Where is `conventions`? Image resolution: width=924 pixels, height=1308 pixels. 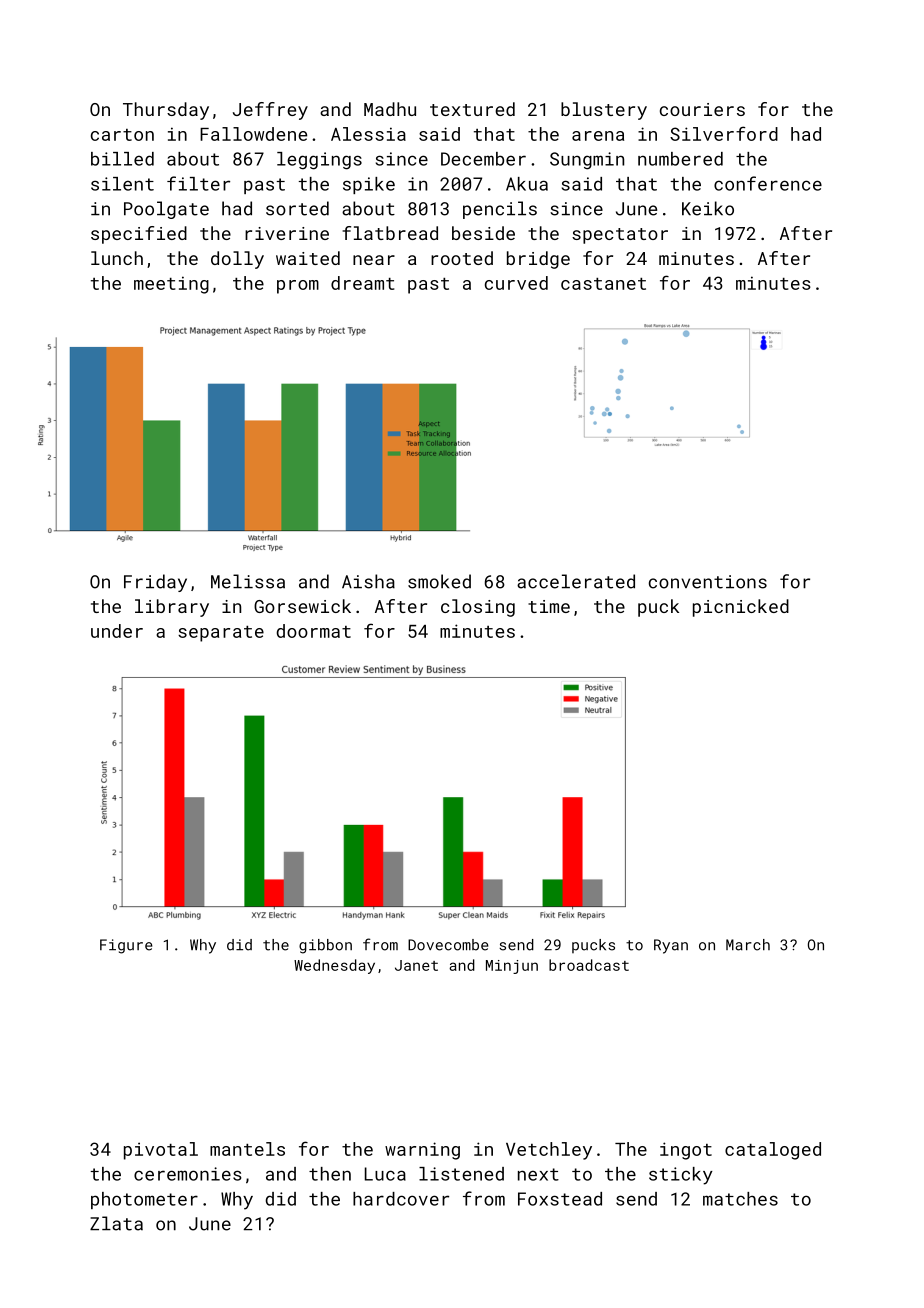 conventions is located at coordinates (708, 582).
